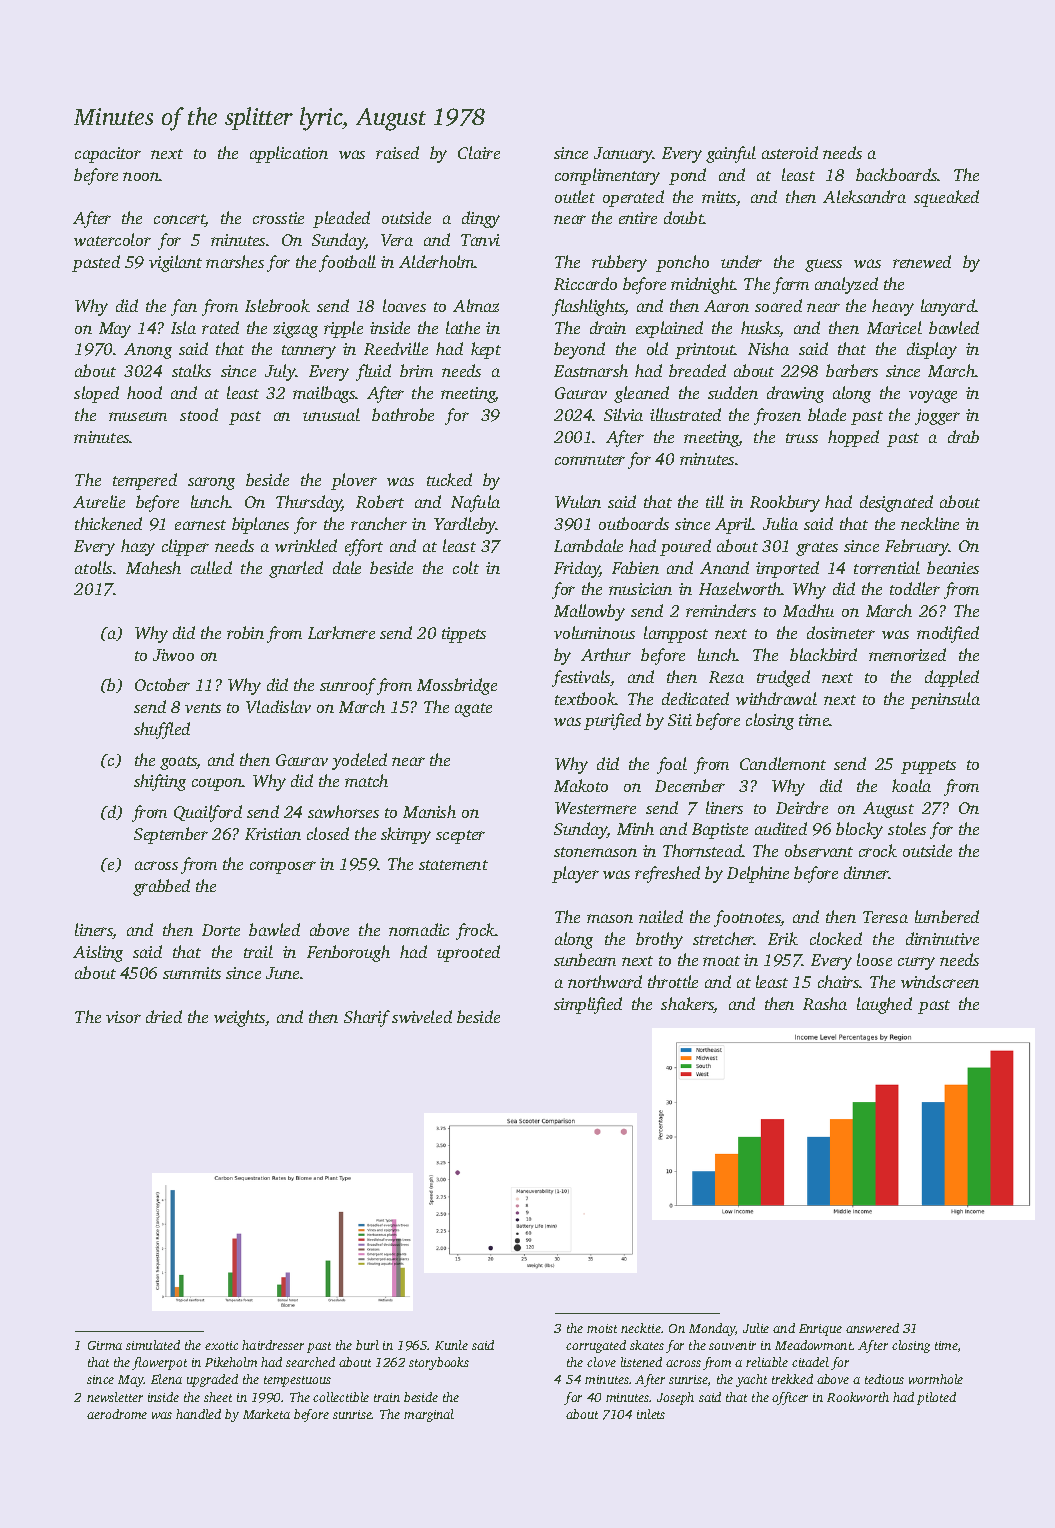 This screenshot has width=1055, height=1528. I want to click on trail, so click(258, 951).
